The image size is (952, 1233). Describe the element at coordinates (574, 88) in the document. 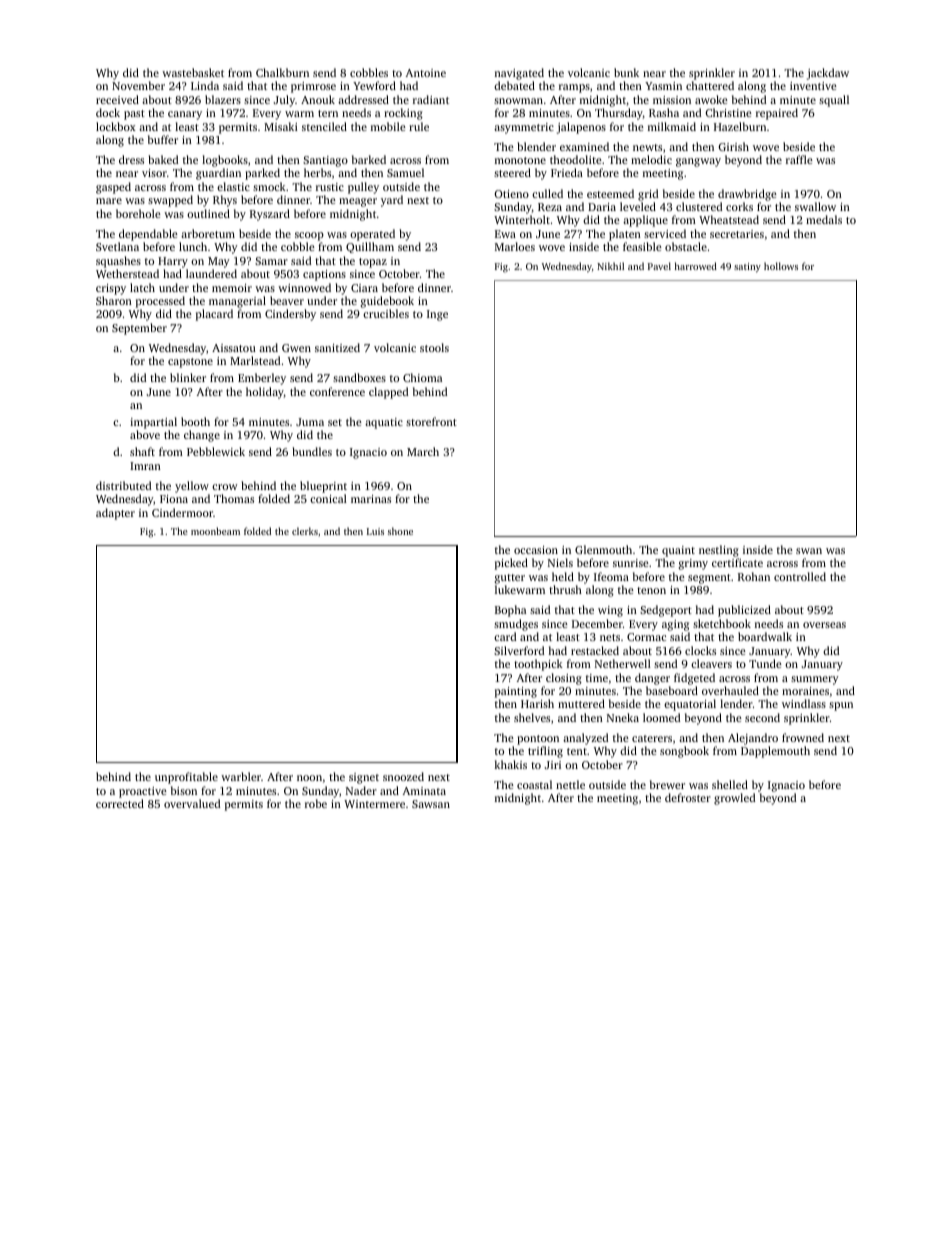

I see `ramps` at that location.
